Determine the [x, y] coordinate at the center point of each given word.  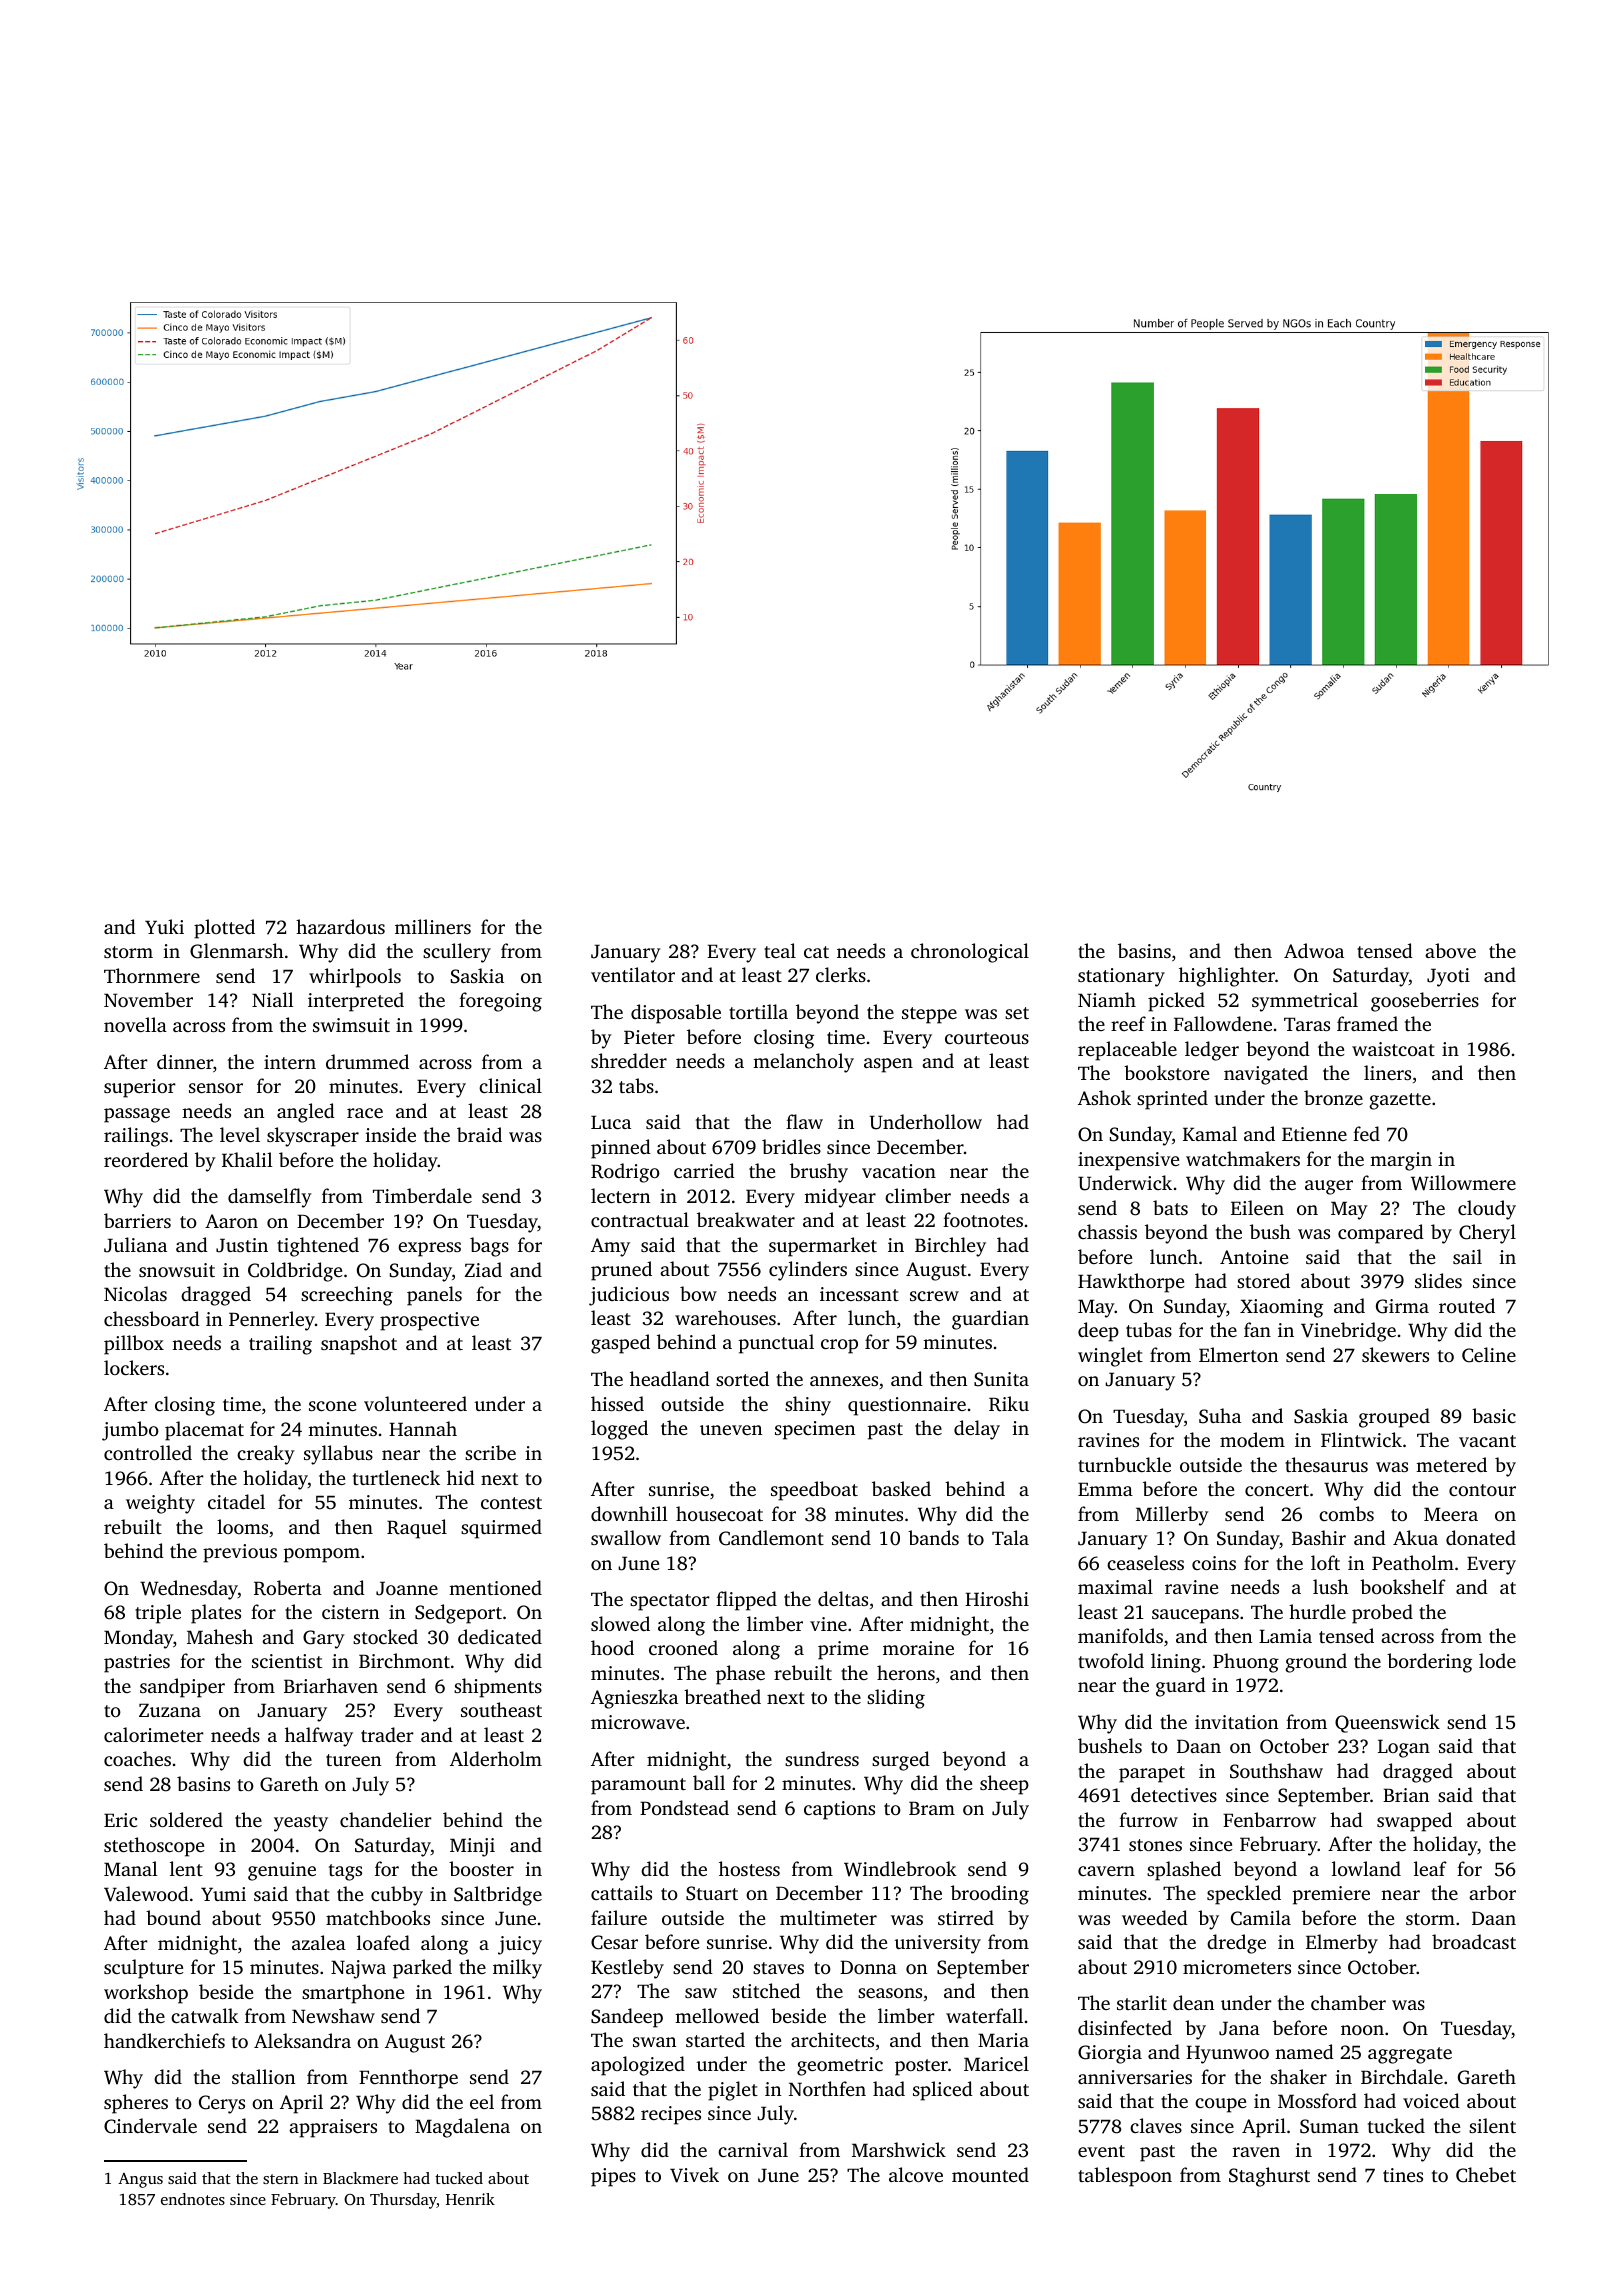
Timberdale [422, 1195]
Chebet [1486, 2175]
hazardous [340, 926]
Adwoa [1314, 950]
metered [1451, 1464]
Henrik [470, 2199]
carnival [753, 2149]
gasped [620, 1344]
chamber [1348, 2002]
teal [780, 950]
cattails [621, 1892]
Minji [472, 1847]
